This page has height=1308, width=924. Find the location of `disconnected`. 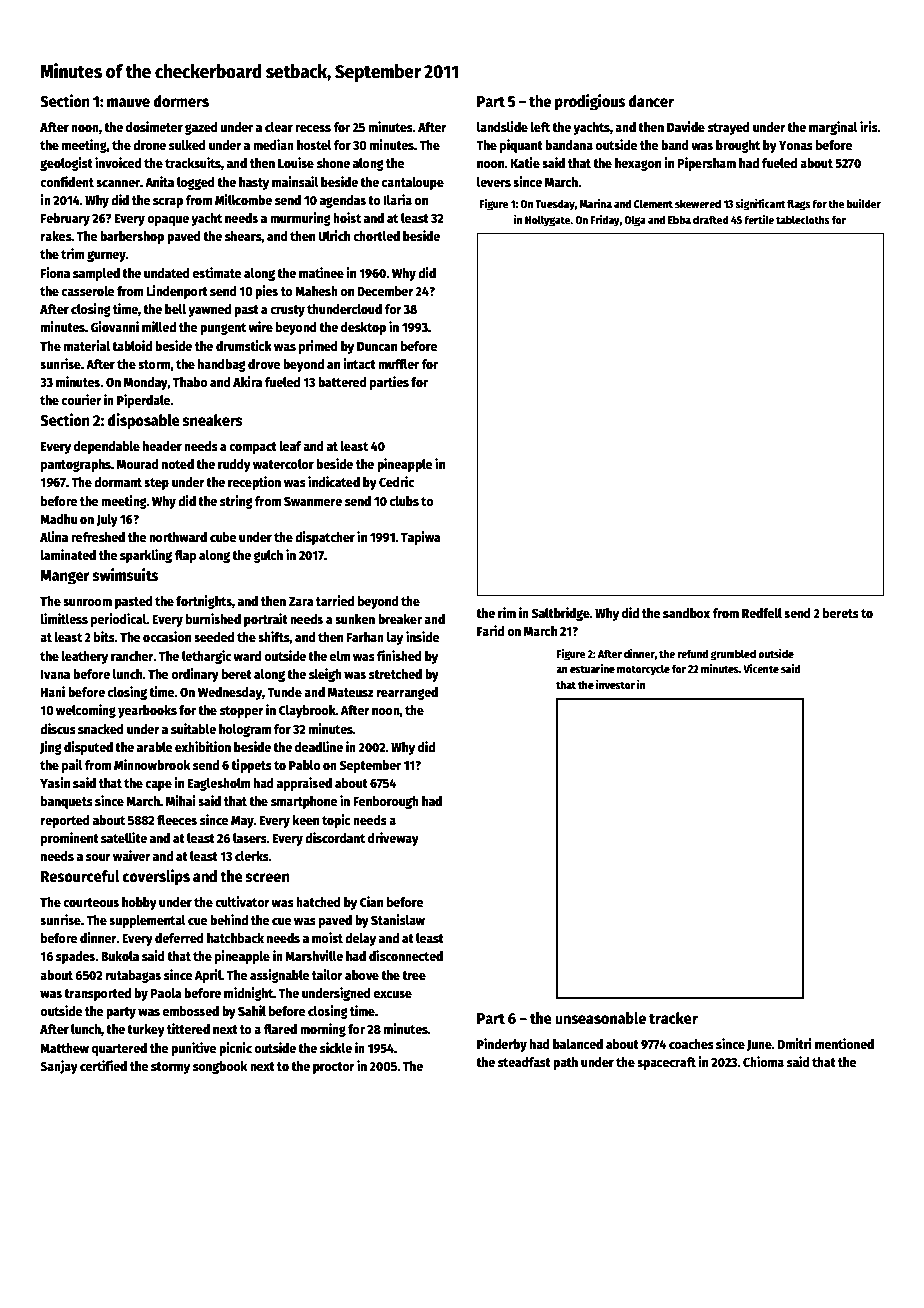

disconnected is located at coordinates (406, 955).
